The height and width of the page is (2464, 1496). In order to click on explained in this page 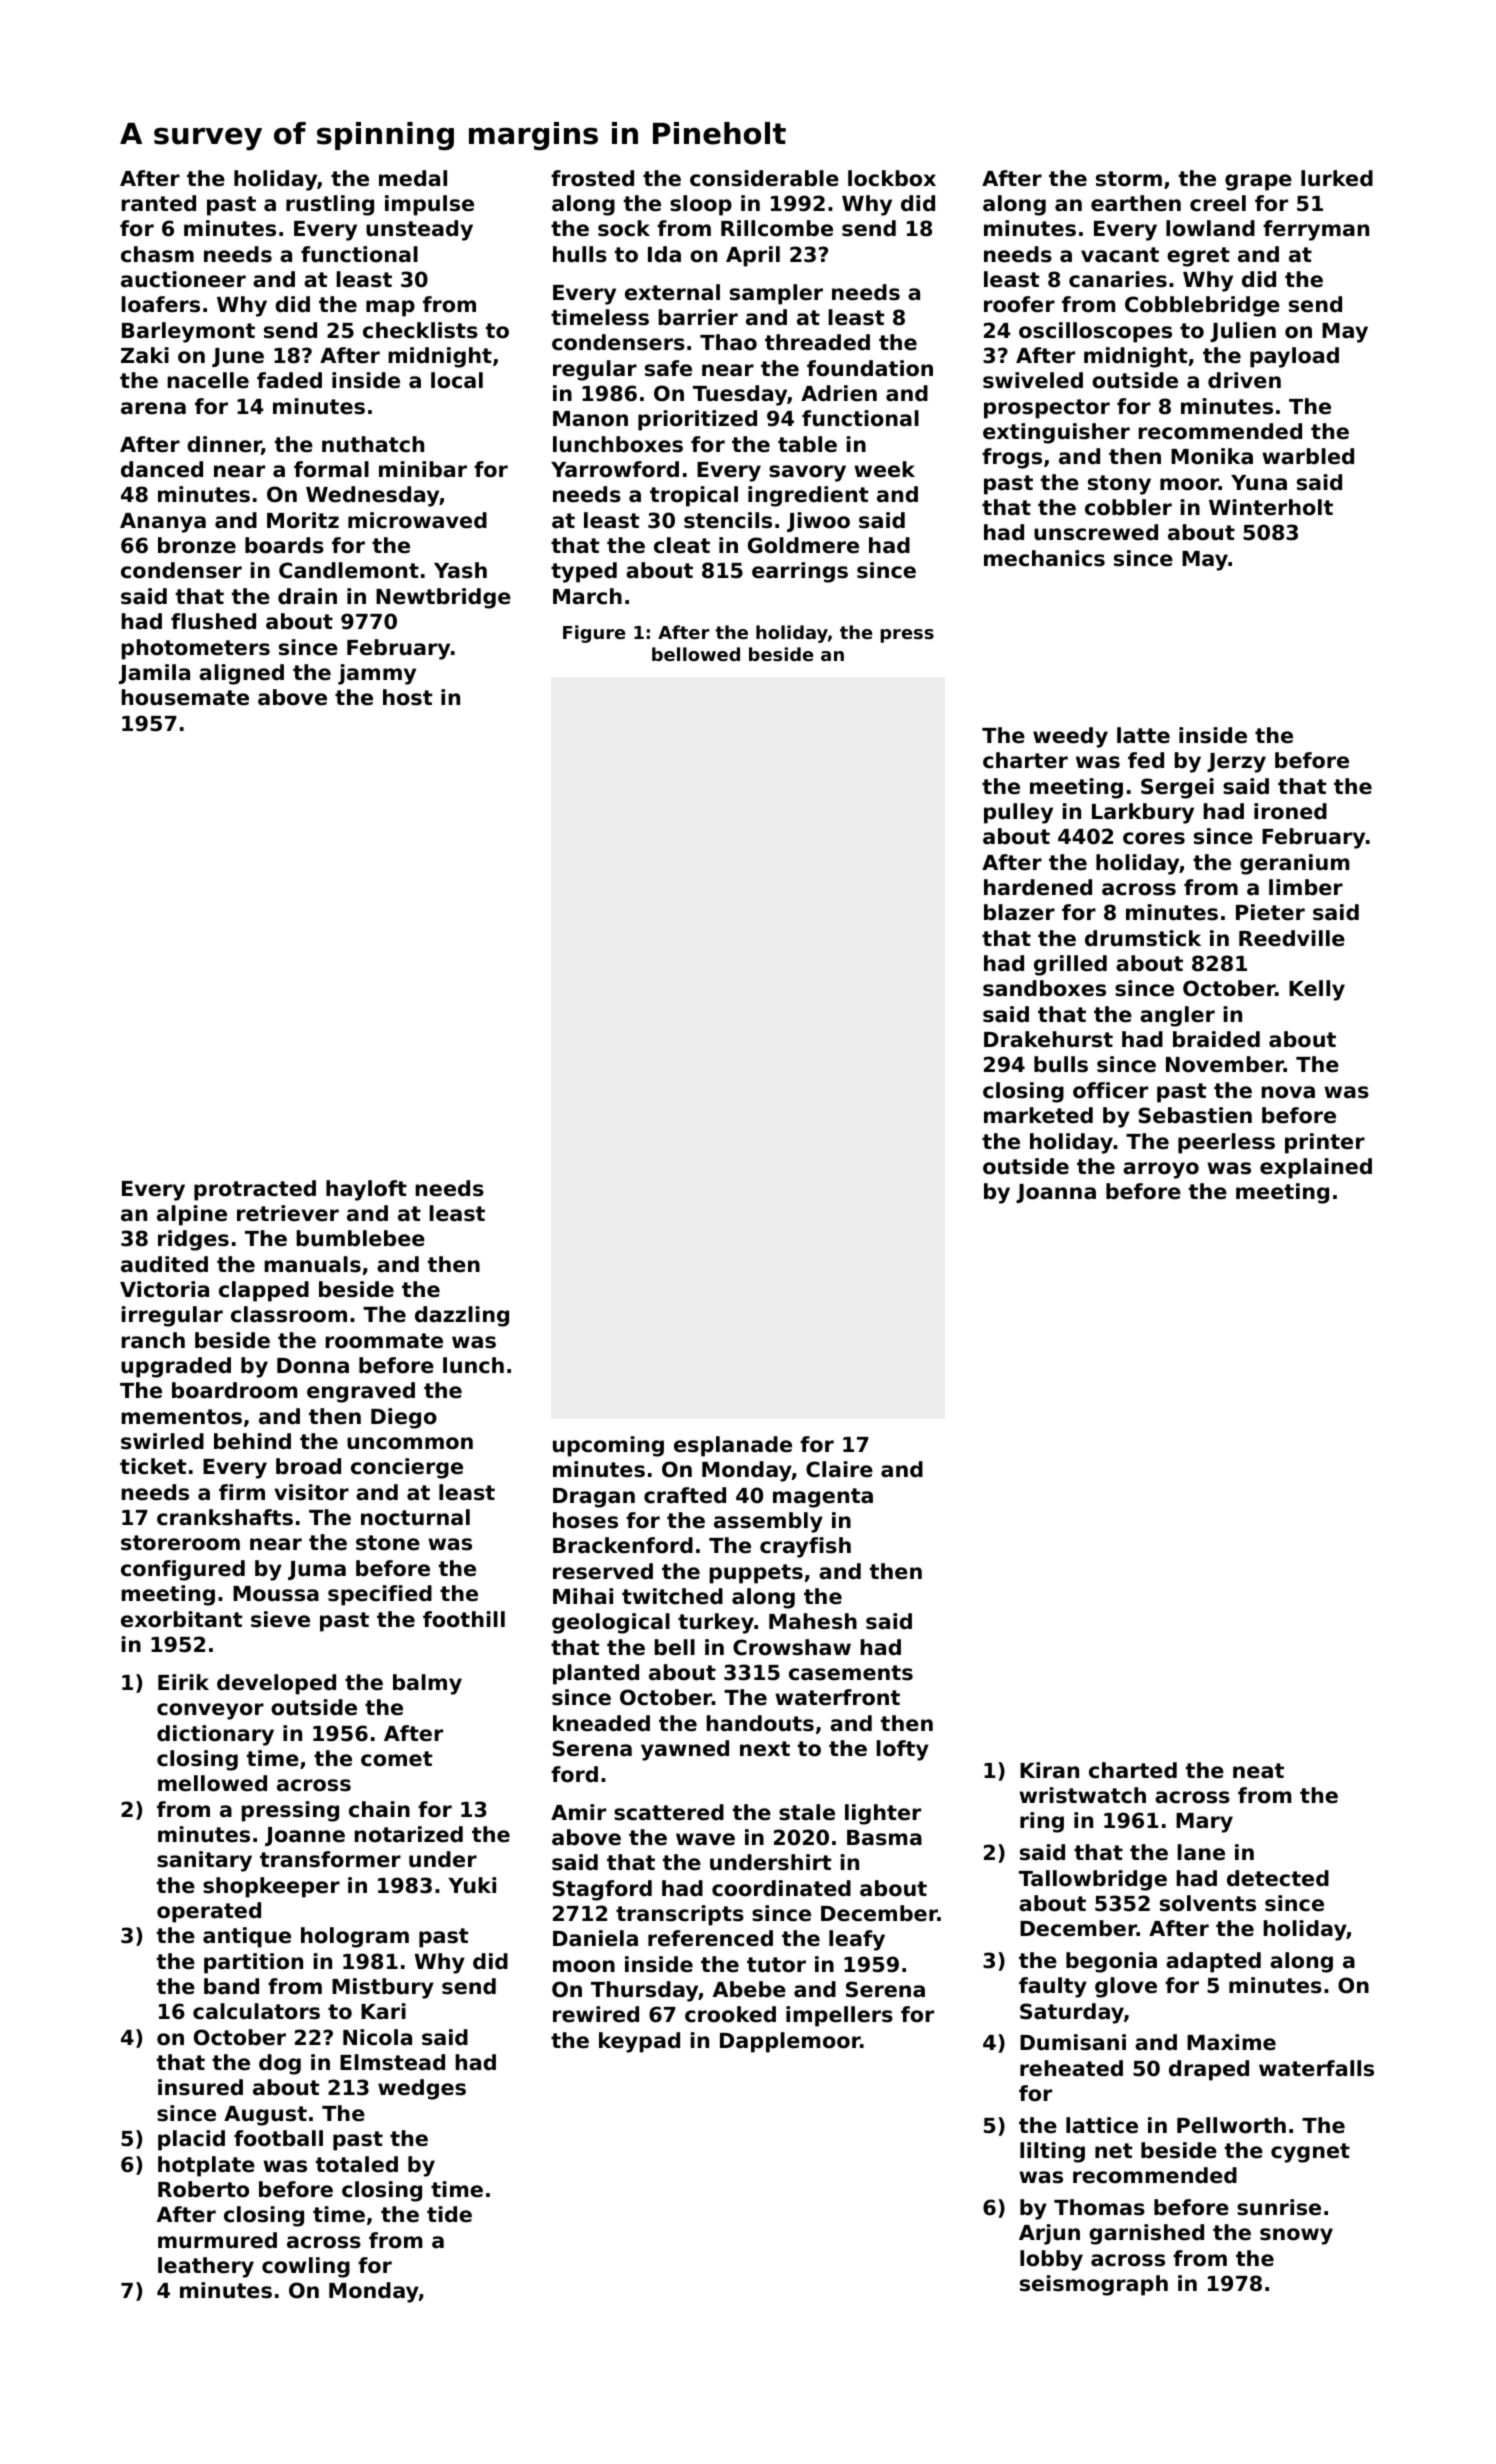, I will do `click(1316, 1168)`.
